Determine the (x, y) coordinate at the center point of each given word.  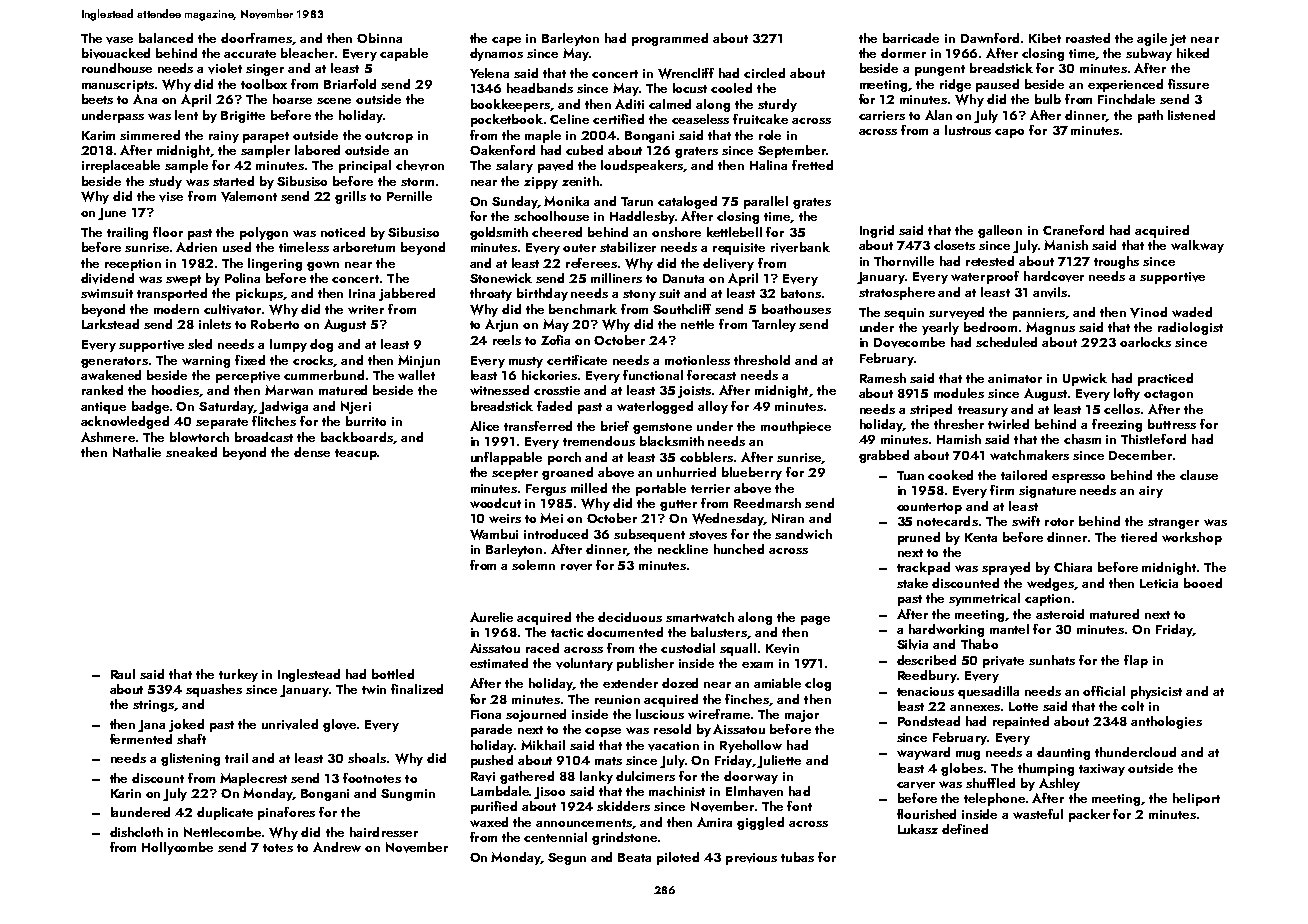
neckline (683, 549)
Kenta (981, 537)
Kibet (1045, 38)
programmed (670, 39)
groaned (567, 473)
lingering (275, 264)
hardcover (1054, 276)
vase (119, 40)
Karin (126, 793)
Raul (123, 674)
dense (312, 452)
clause (1199, 475)
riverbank (800, 247)
